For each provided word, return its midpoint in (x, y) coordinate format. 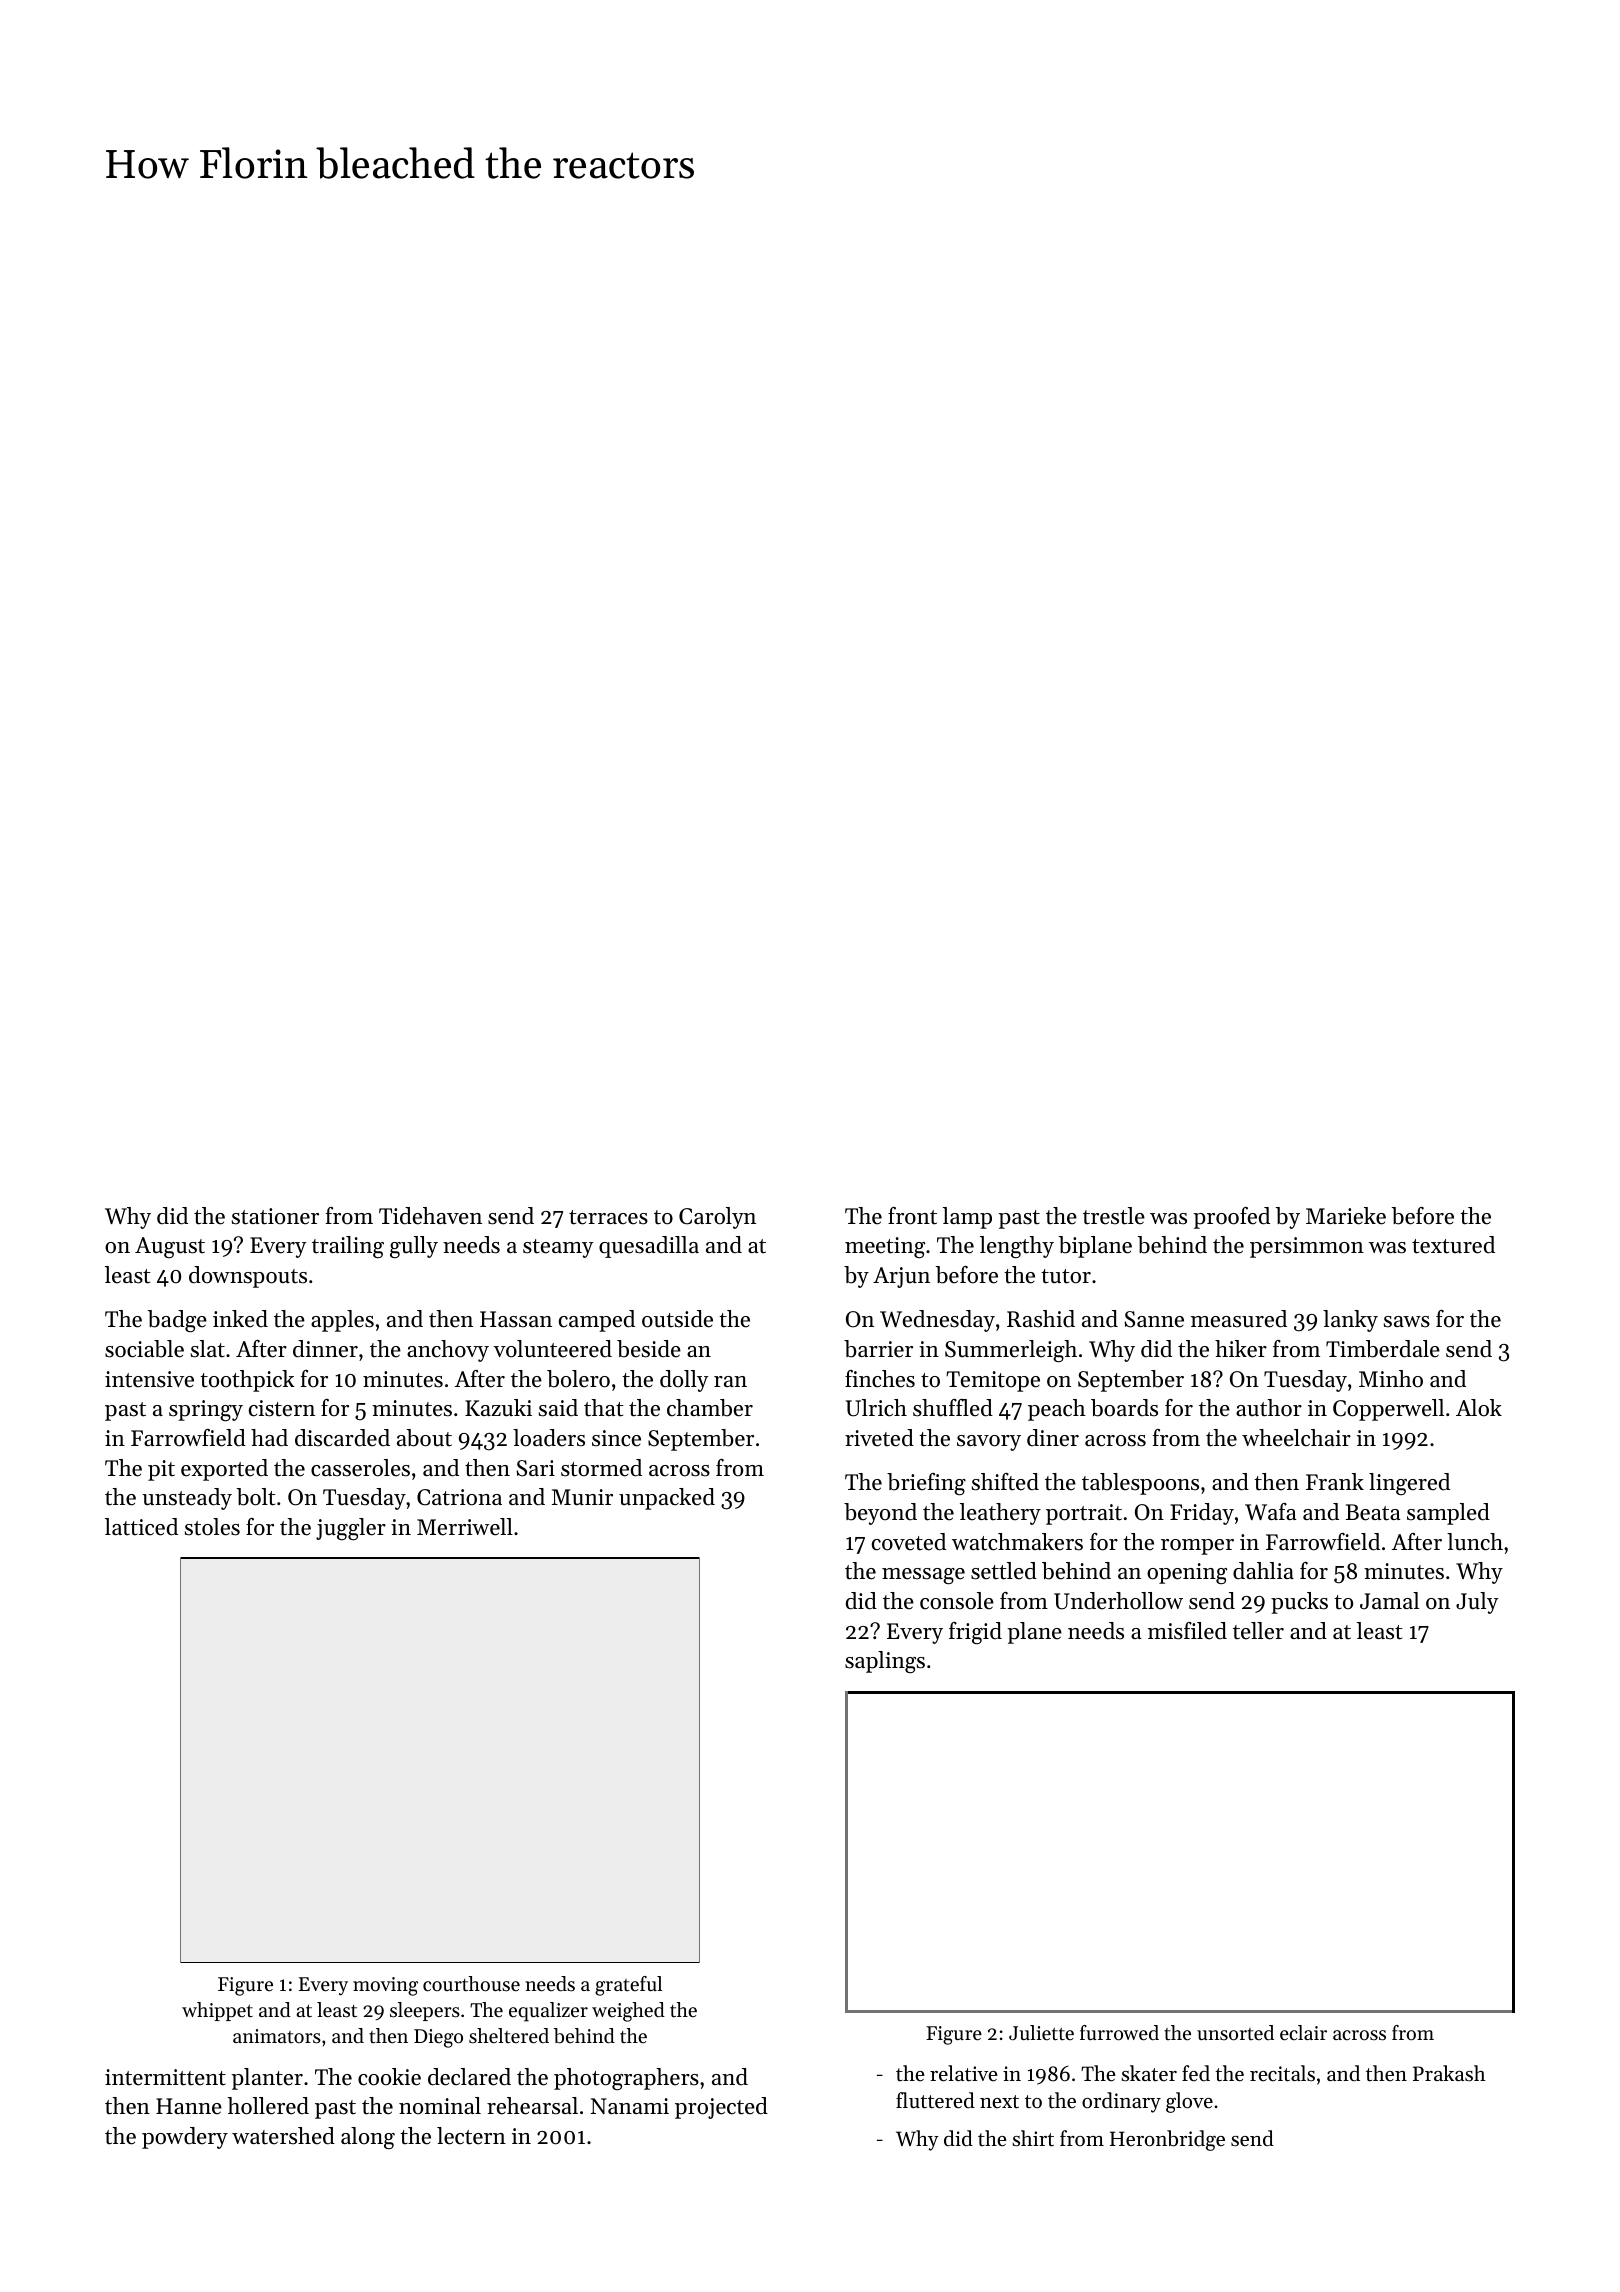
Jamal (1389, 1601)
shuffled (953, 1408)
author (1269, 1408)
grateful (628, 1986)
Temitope (993, 1381)
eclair (1303, 2033)
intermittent (165, 2077)
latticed (141, 1527)
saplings (885, 1662)
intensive (149, 1379)
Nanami (630, 2106)
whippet (217, 2011)
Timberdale (1383, 1349)
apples (342, 1321)
